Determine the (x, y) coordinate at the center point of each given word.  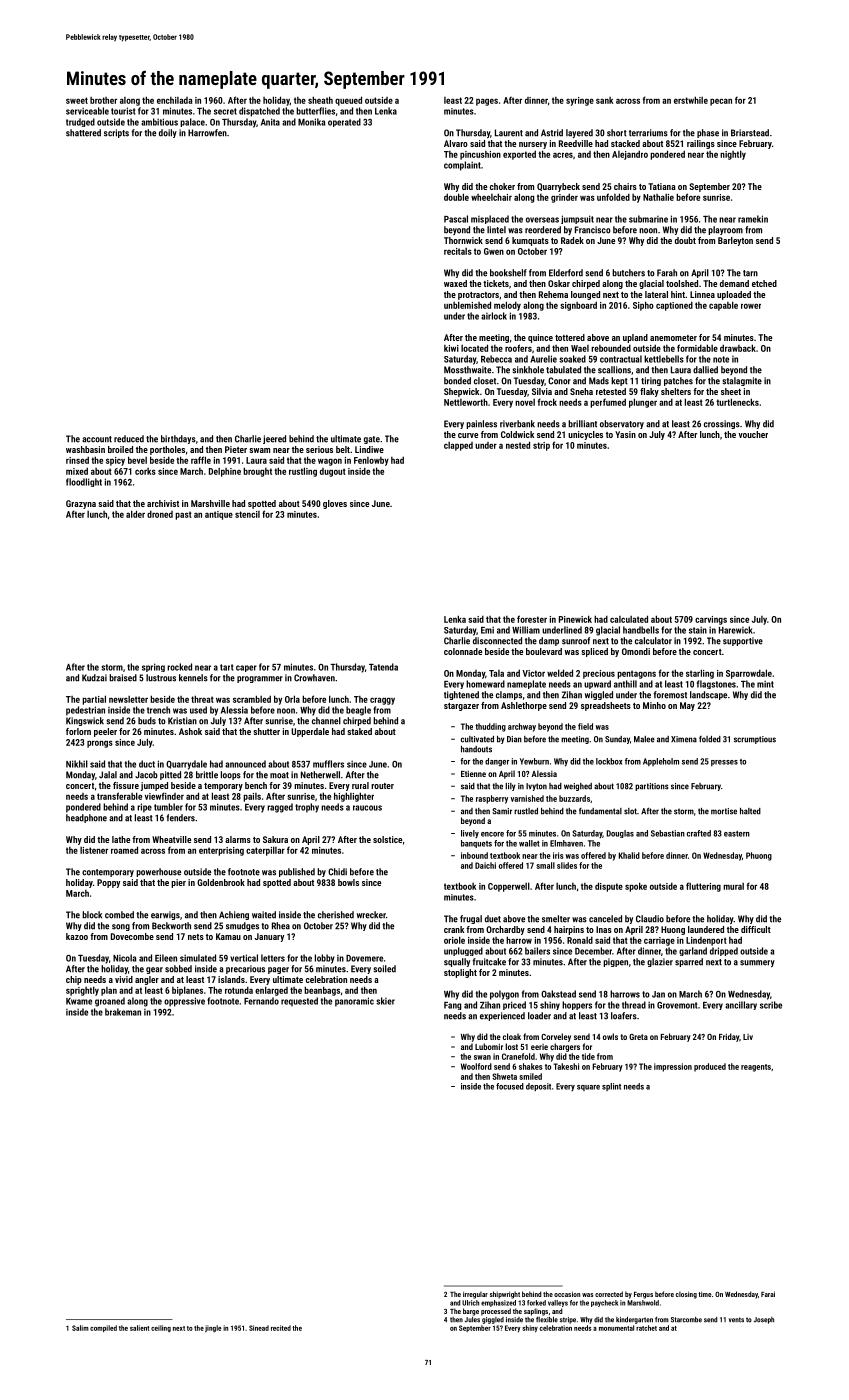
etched (764, 283)
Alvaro (456, 143)
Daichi (485, 865)
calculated (629, 619)
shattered (83, 133)
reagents (756, 1068)
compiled (103, 1328)
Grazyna (81, 504)
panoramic (354, 1002)
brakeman (123, 1012)
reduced (129, 439)
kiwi (451, 348)
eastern (737, 834)
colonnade (463, 651)
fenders (181, 818)
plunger (643, 403)
